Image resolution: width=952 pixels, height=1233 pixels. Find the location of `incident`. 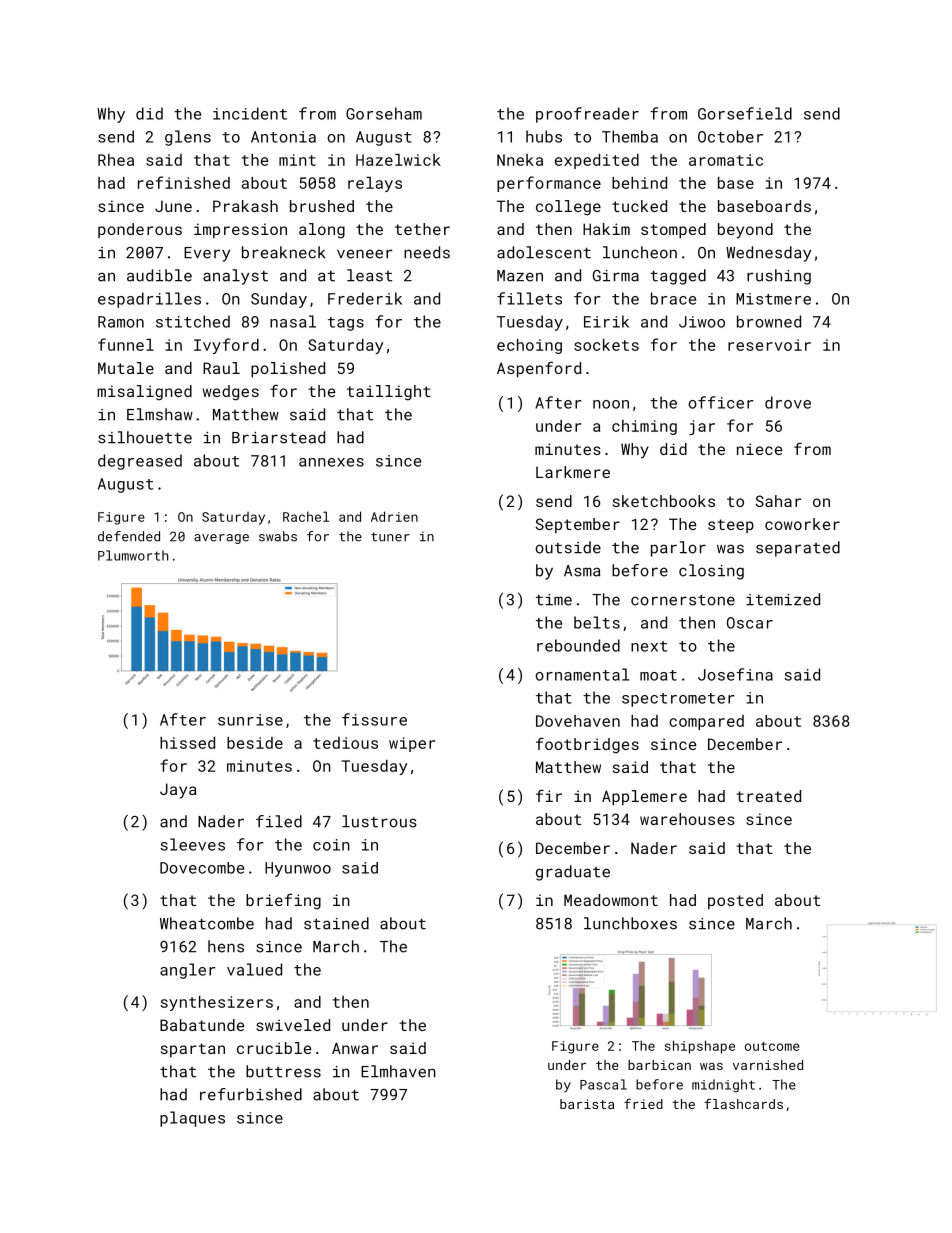

incident is located at coordinates (250, 113).
